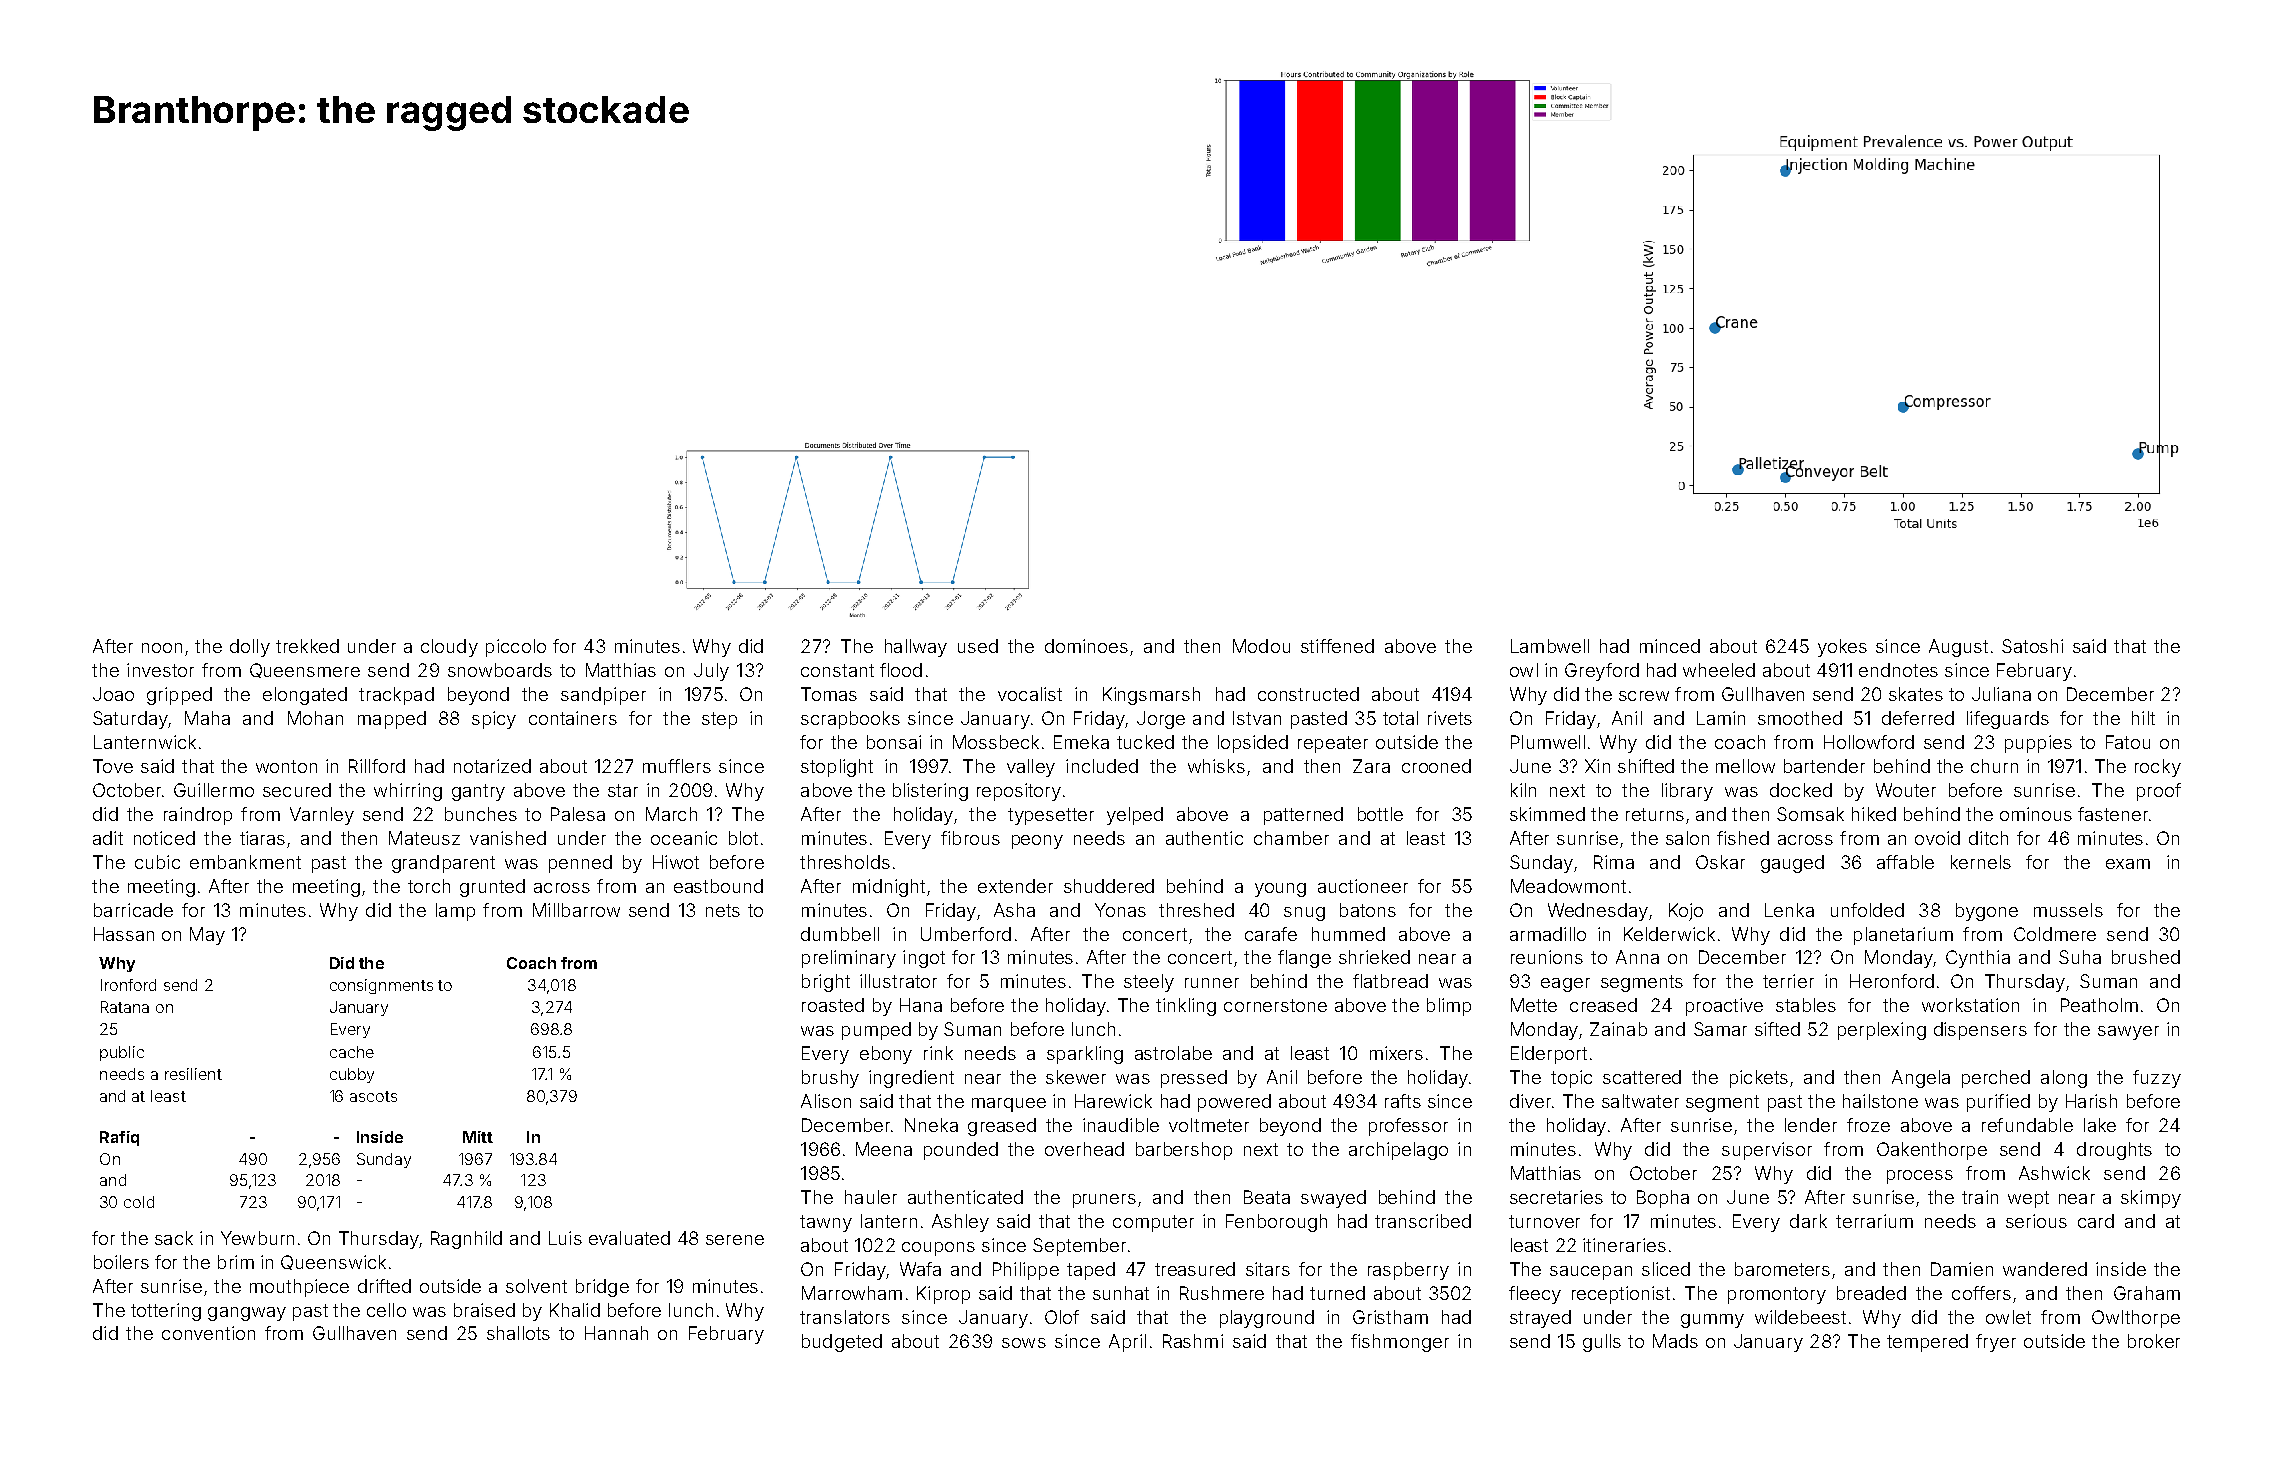 The image size is (2273, 1471). Describe the element at coordinates (580, 864) in the screenshot. I see `penned` at that location.
